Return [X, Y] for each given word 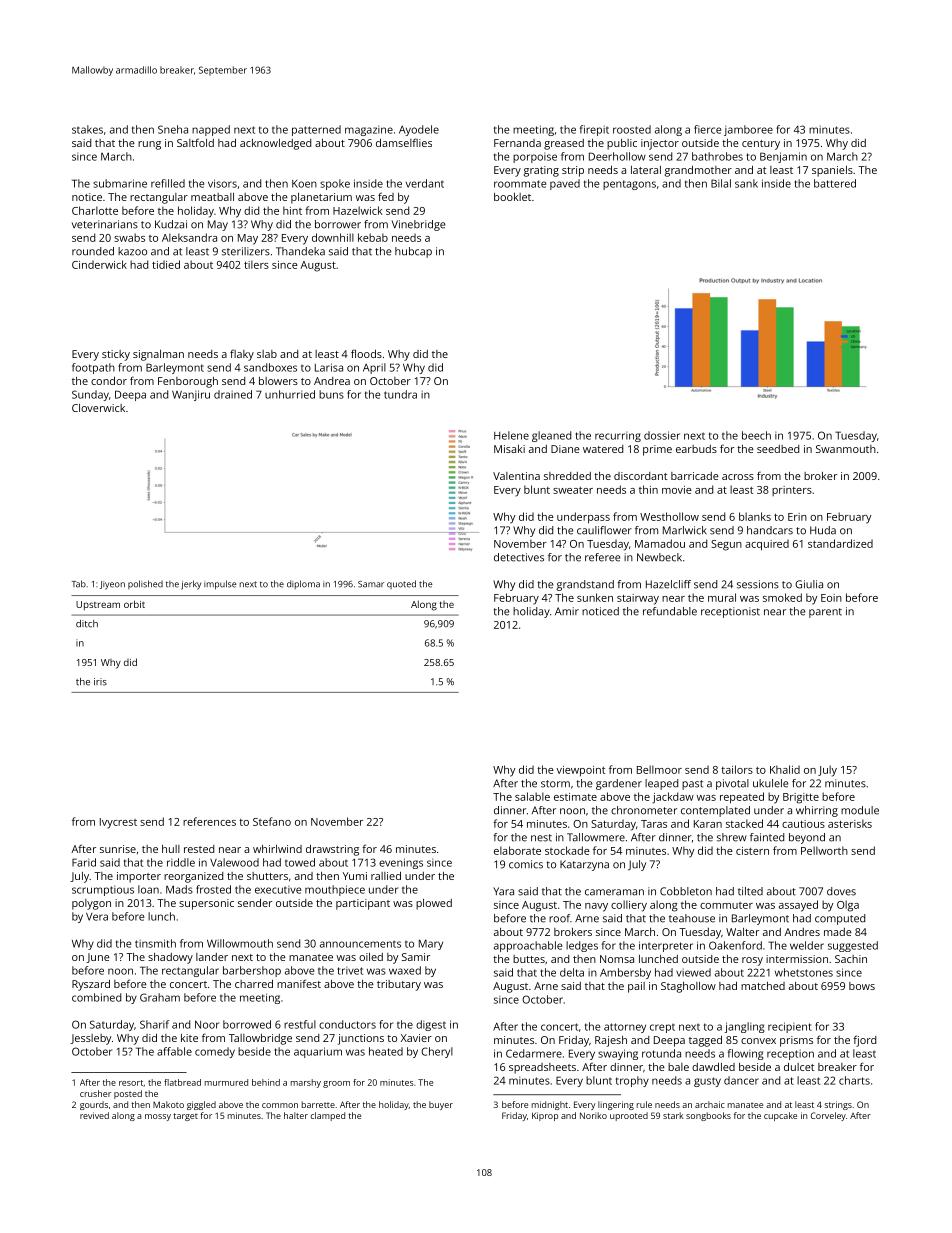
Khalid [785, 769]
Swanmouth [846, 449]
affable [174, 1051]
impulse [220, 585]
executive [278, 889]
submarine [120, 183]
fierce [707, 129]
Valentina [516, 476]
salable [532, 796]
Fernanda [517, 143]
